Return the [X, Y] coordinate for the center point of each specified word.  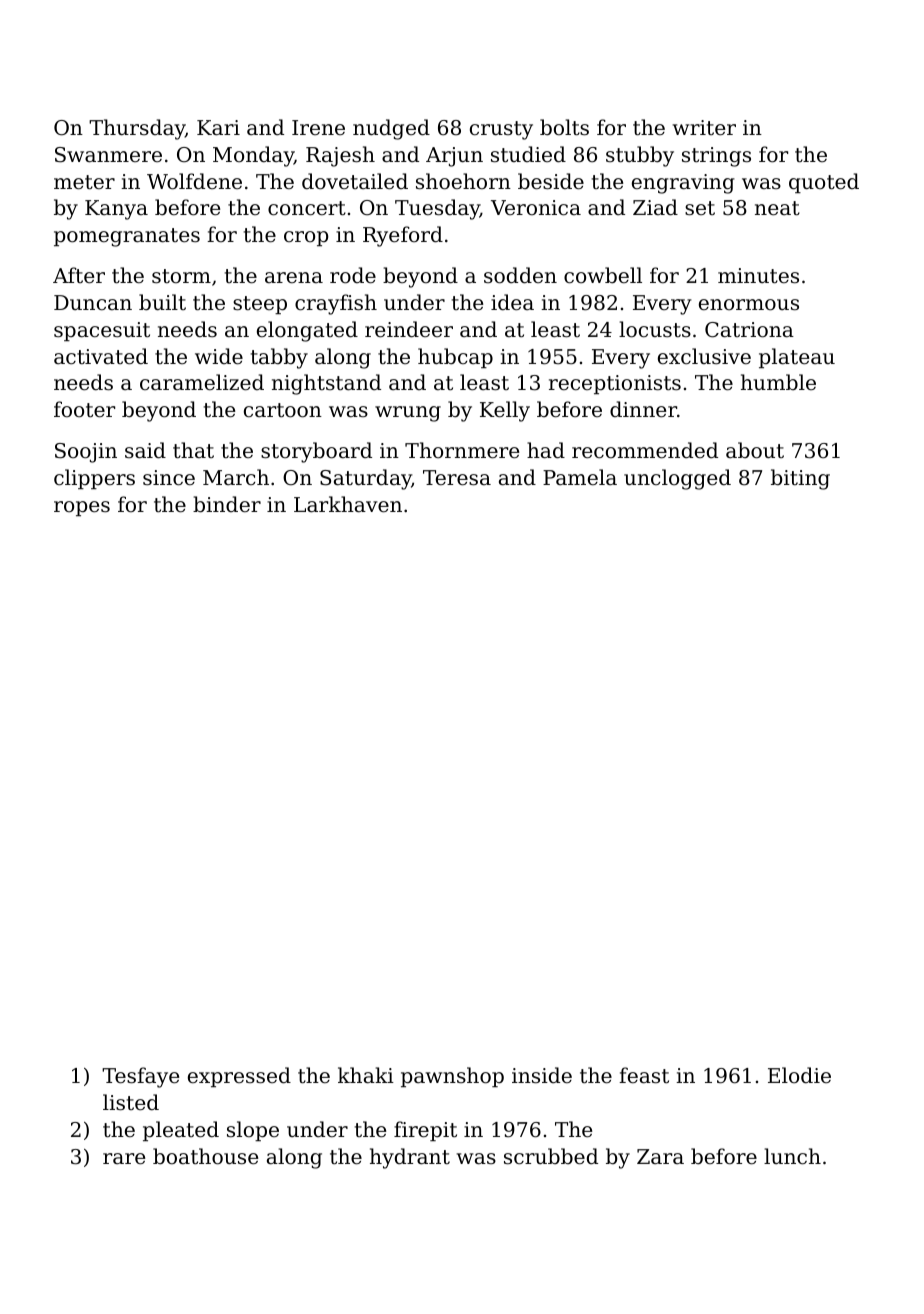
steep [260, 305]
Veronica [536, 208]
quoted [824, 183]
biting [800, 479]
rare [124, 1159]
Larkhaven [348, 504]
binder [227, 504]
